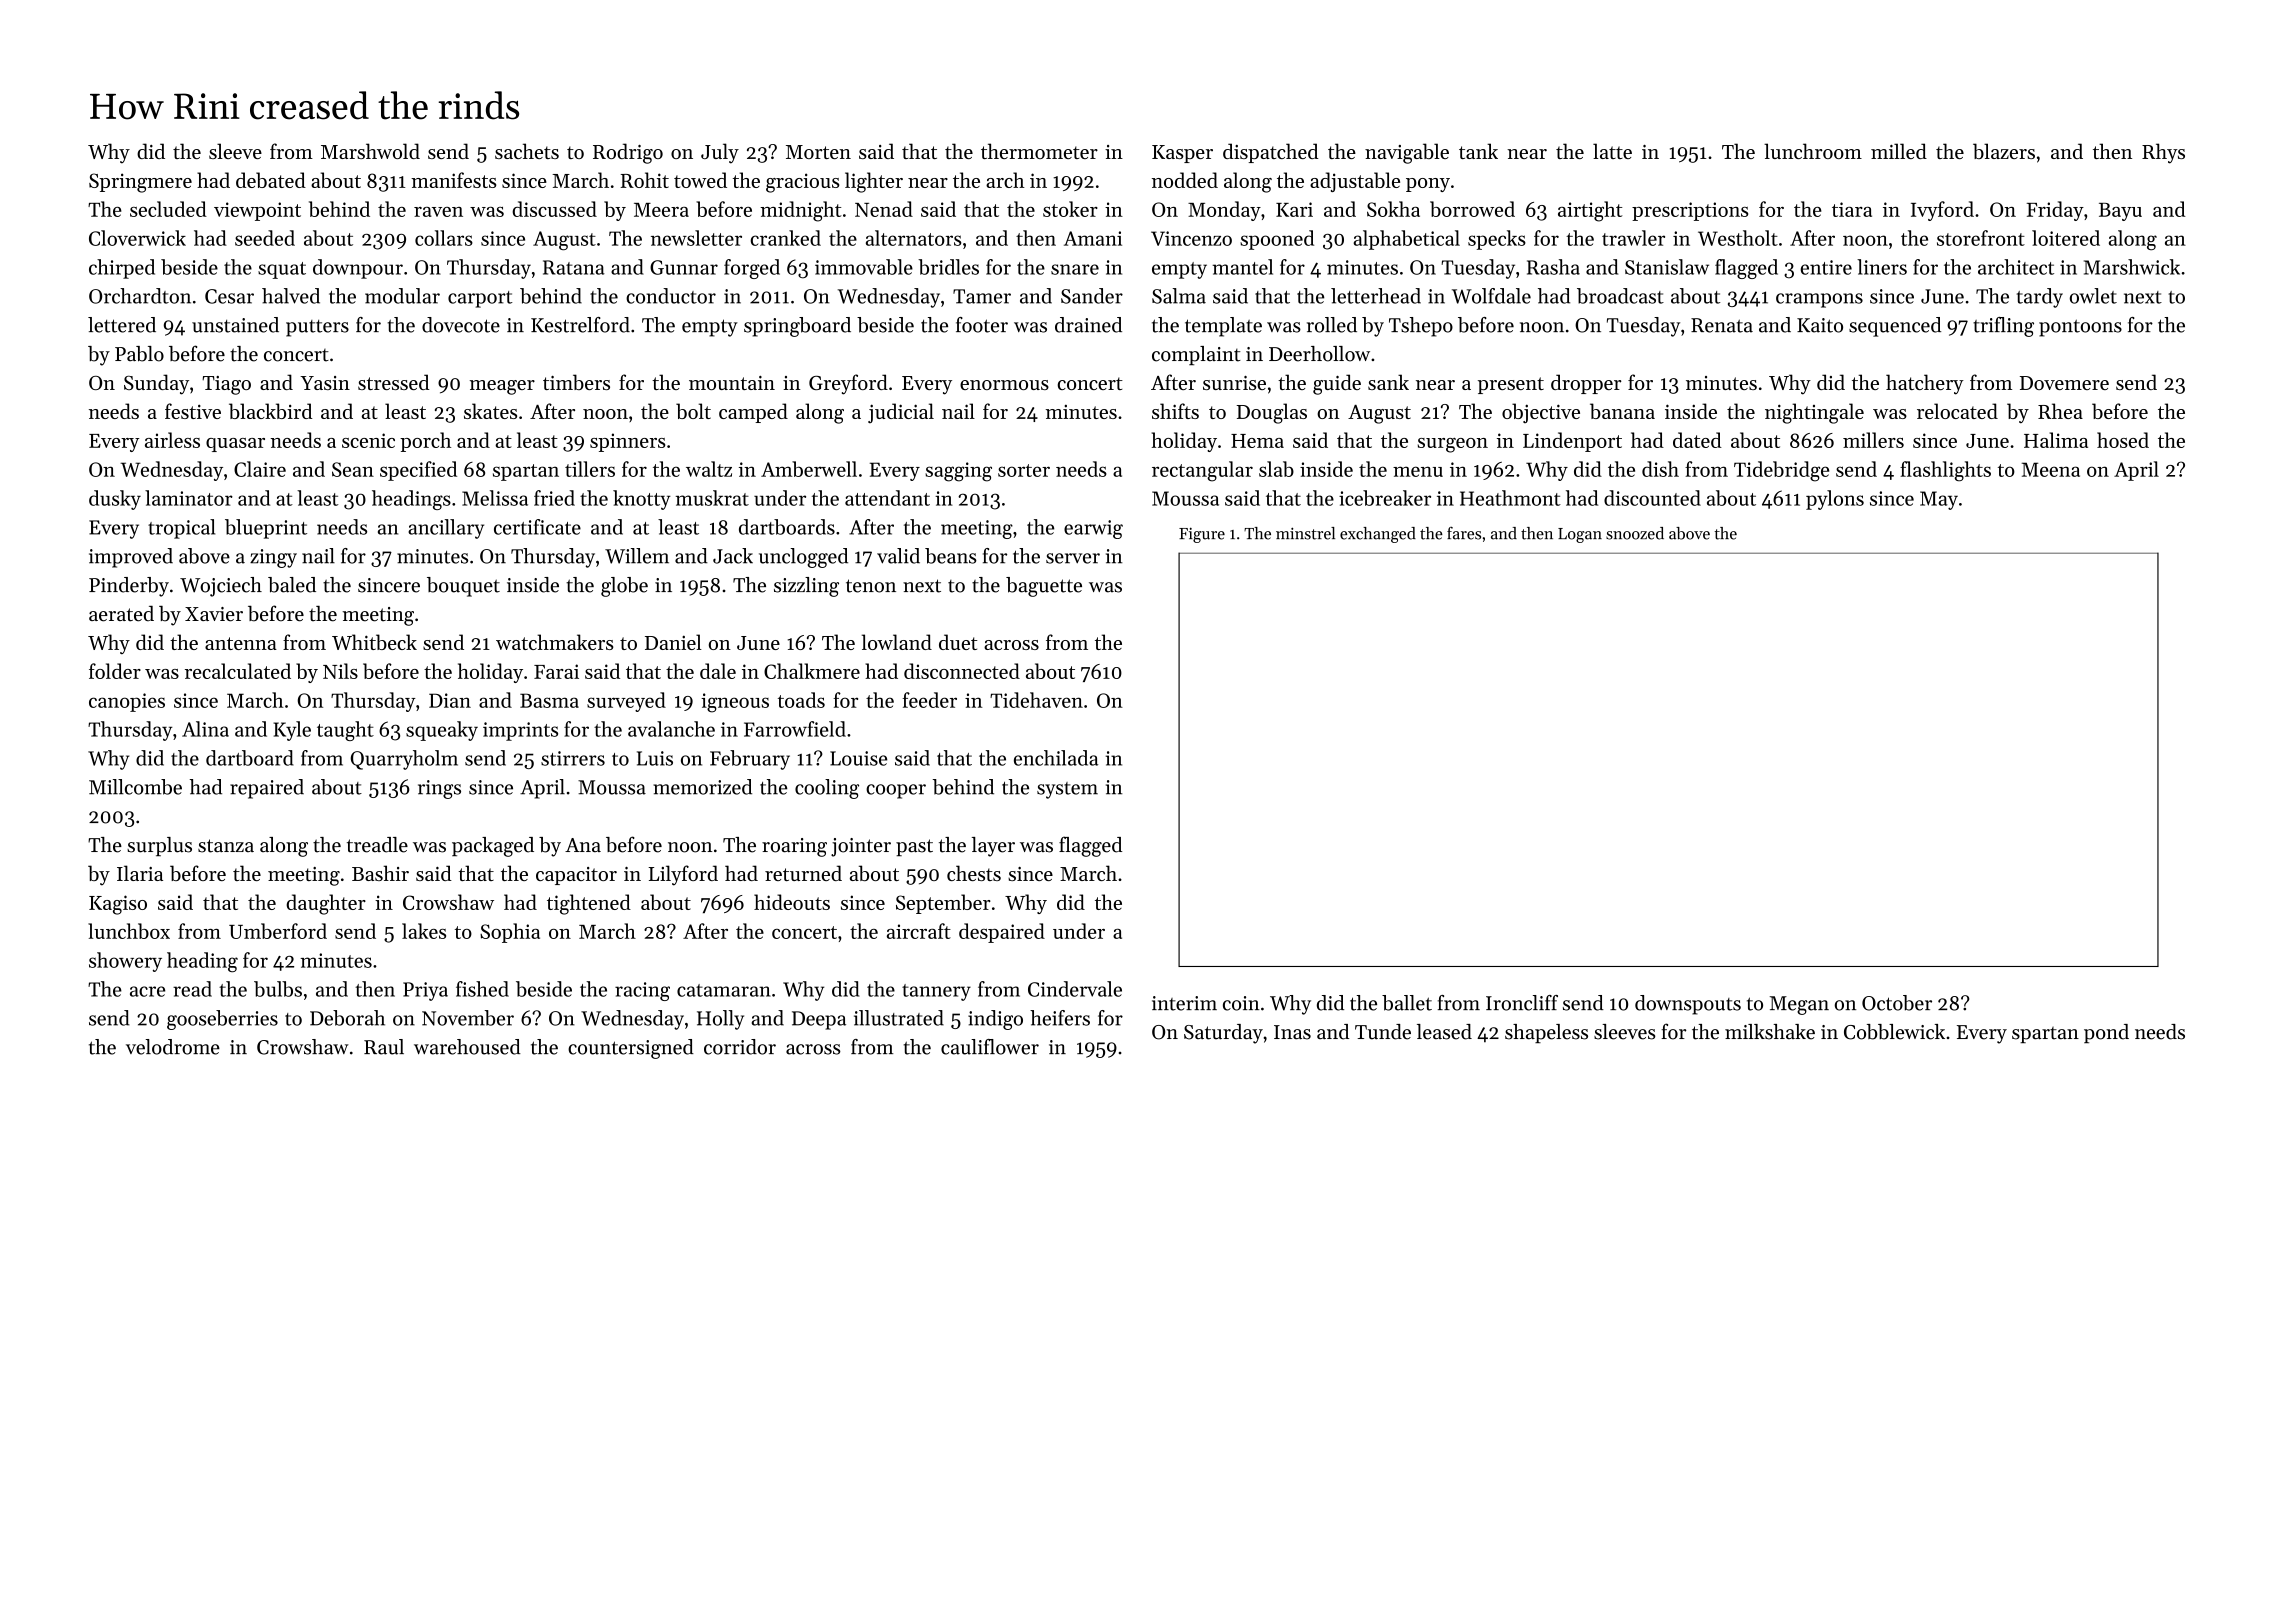 This document has height=1608, width=2274. What do you see at coordinates (1722, 325) in the document?
I see `Renata` at bounding box center [1722, 325].
